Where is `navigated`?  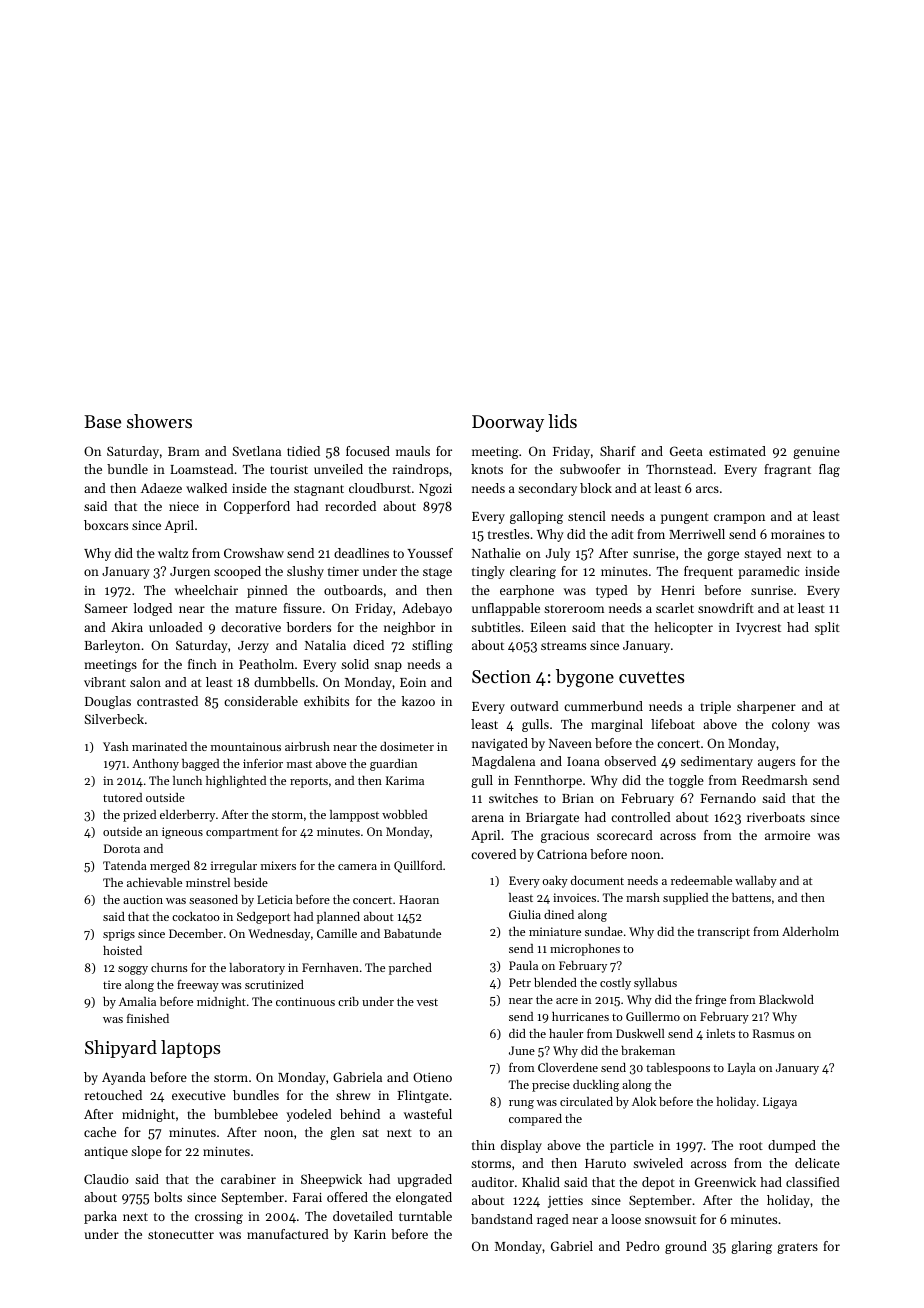 navigated is located at coordinates (500, 744).
